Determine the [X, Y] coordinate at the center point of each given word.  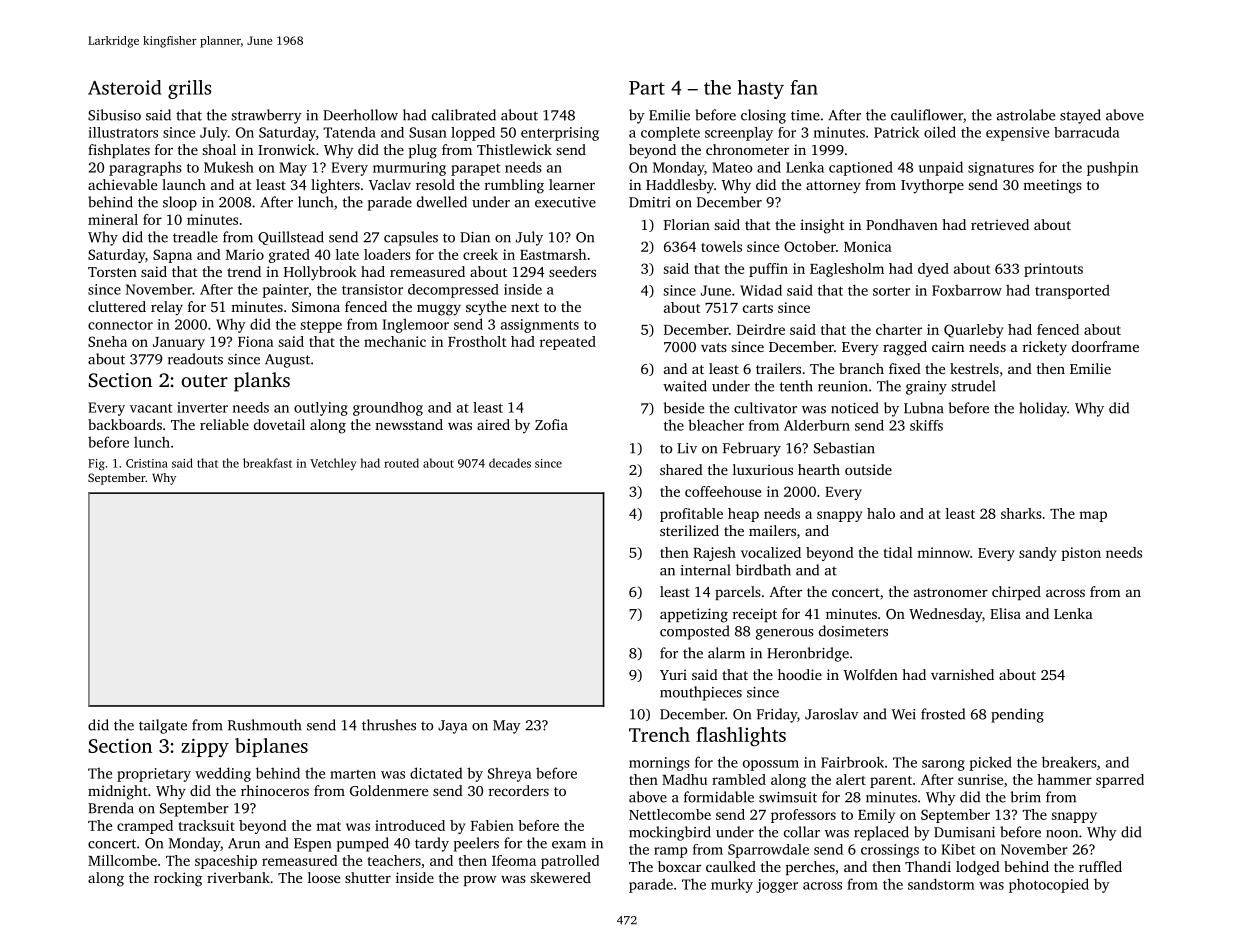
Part [647, 88]
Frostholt [477, 341]
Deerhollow [360, 115]
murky [732, 885]
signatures [1001, 169]
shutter [368, 877]
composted [695, 632]
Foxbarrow [967, 290]
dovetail [279, 424]
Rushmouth [264, 725]
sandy [1038, 554]
